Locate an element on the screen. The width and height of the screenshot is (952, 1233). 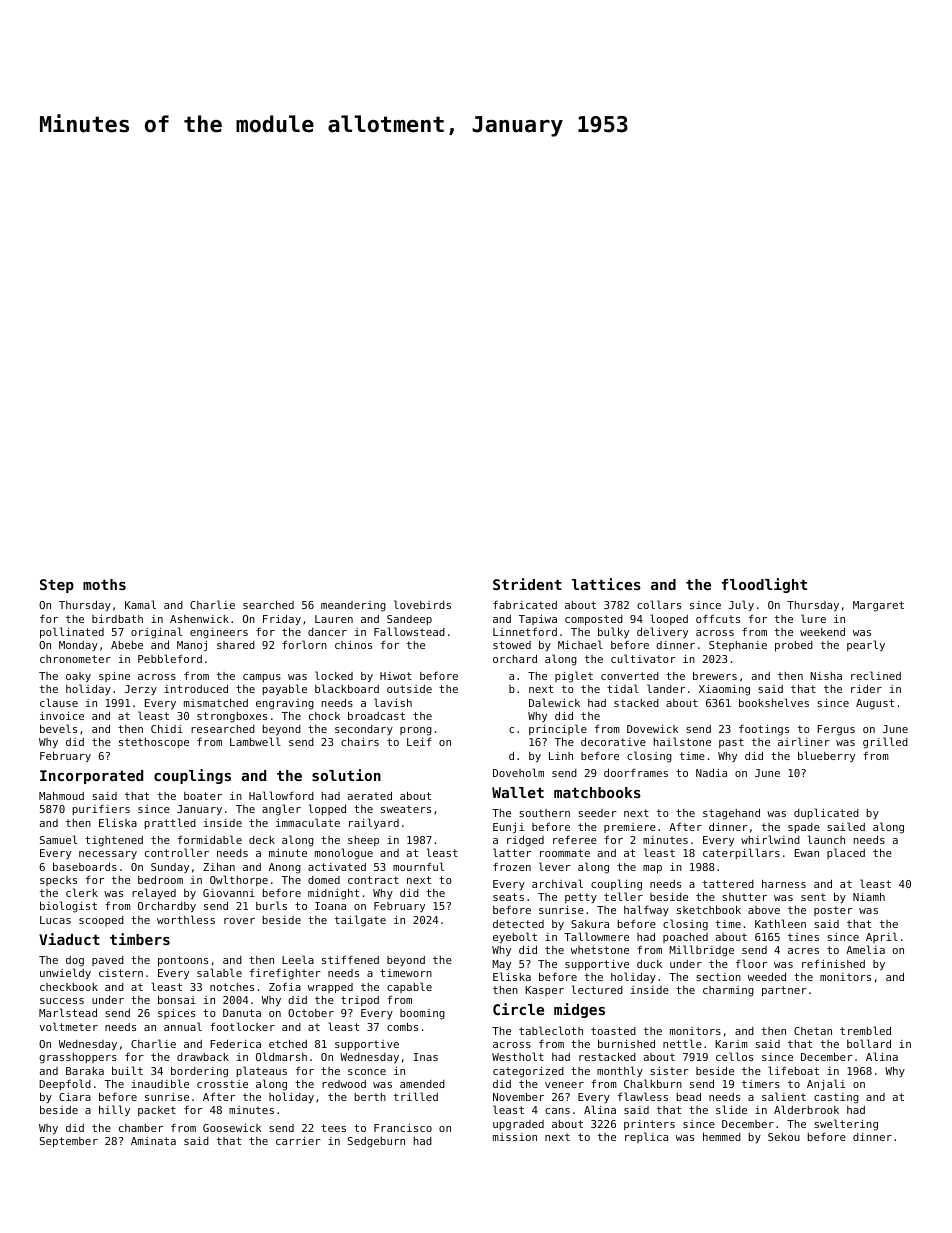
Sedgeburn is located at coordinates (376, 1142).
